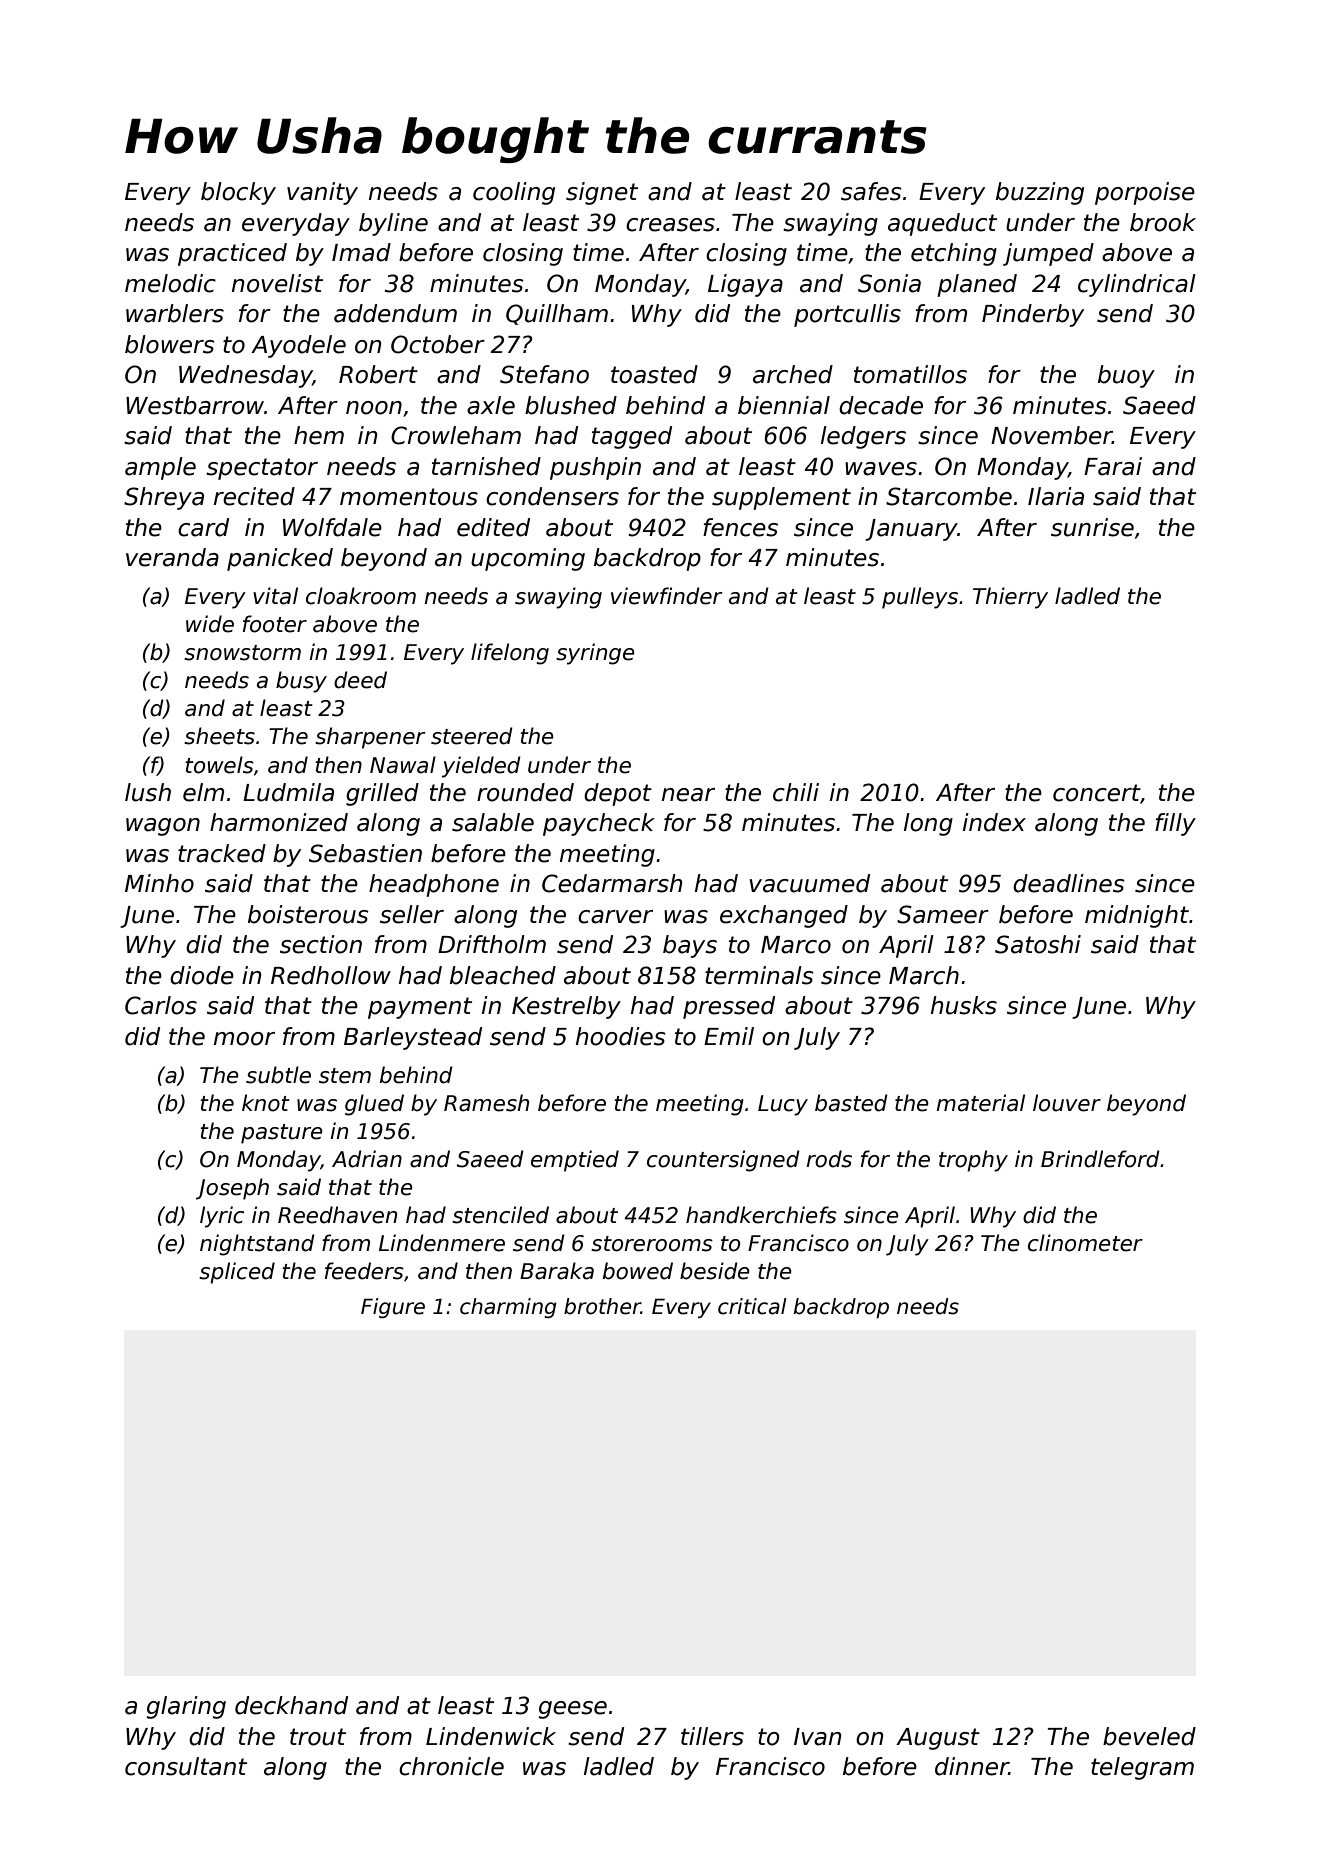  What do you see at coordinates (1113, 466) in the page?
I see `Farai` at bounding box center [1113, 466].
